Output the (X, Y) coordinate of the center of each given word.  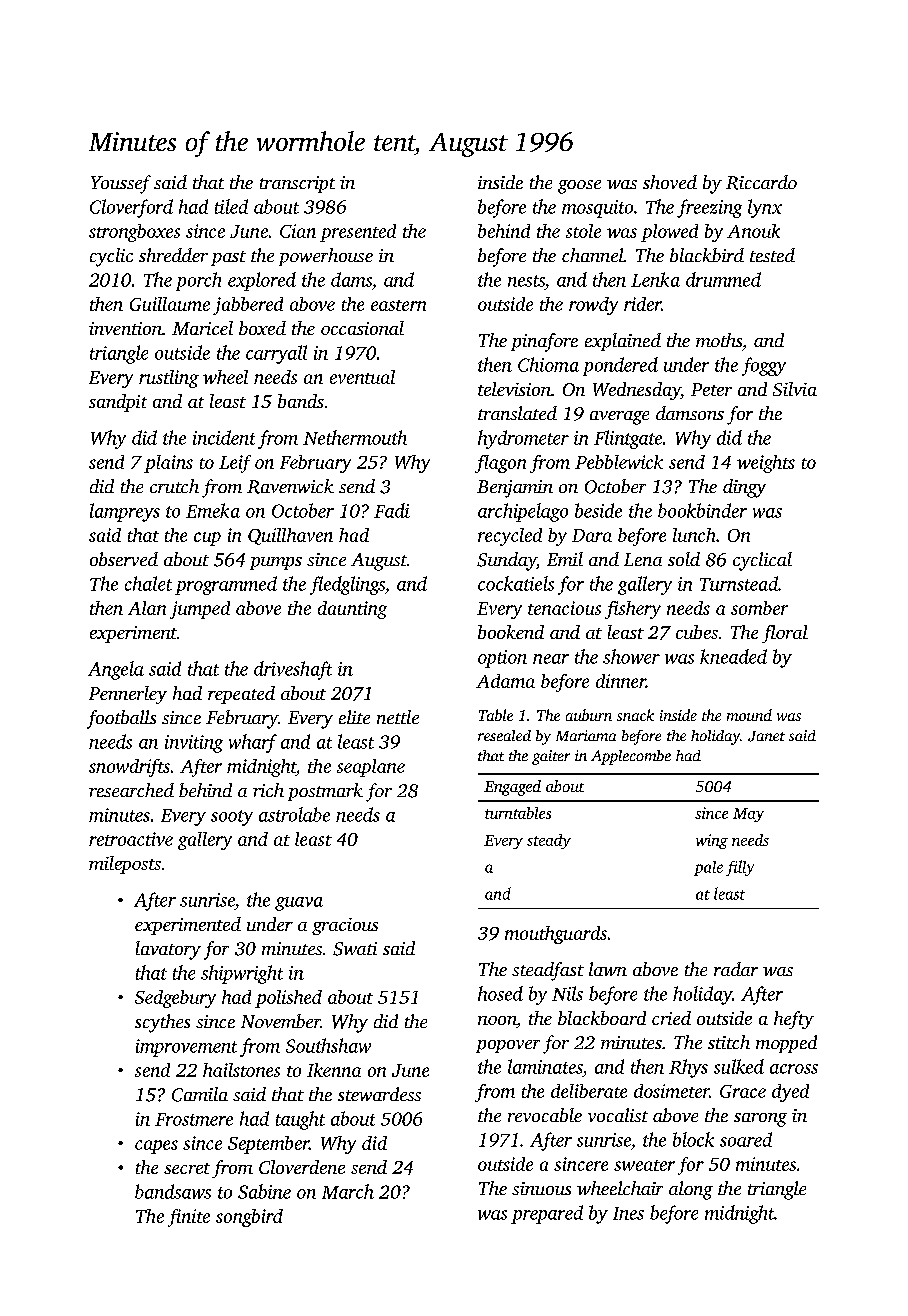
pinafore (544, 342)
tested (772, 255)
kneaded (733, 656)
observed (124, 559)
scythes (162, 1023)
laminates (545, 1066)
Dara (592, 535)
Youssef (121, 184)
